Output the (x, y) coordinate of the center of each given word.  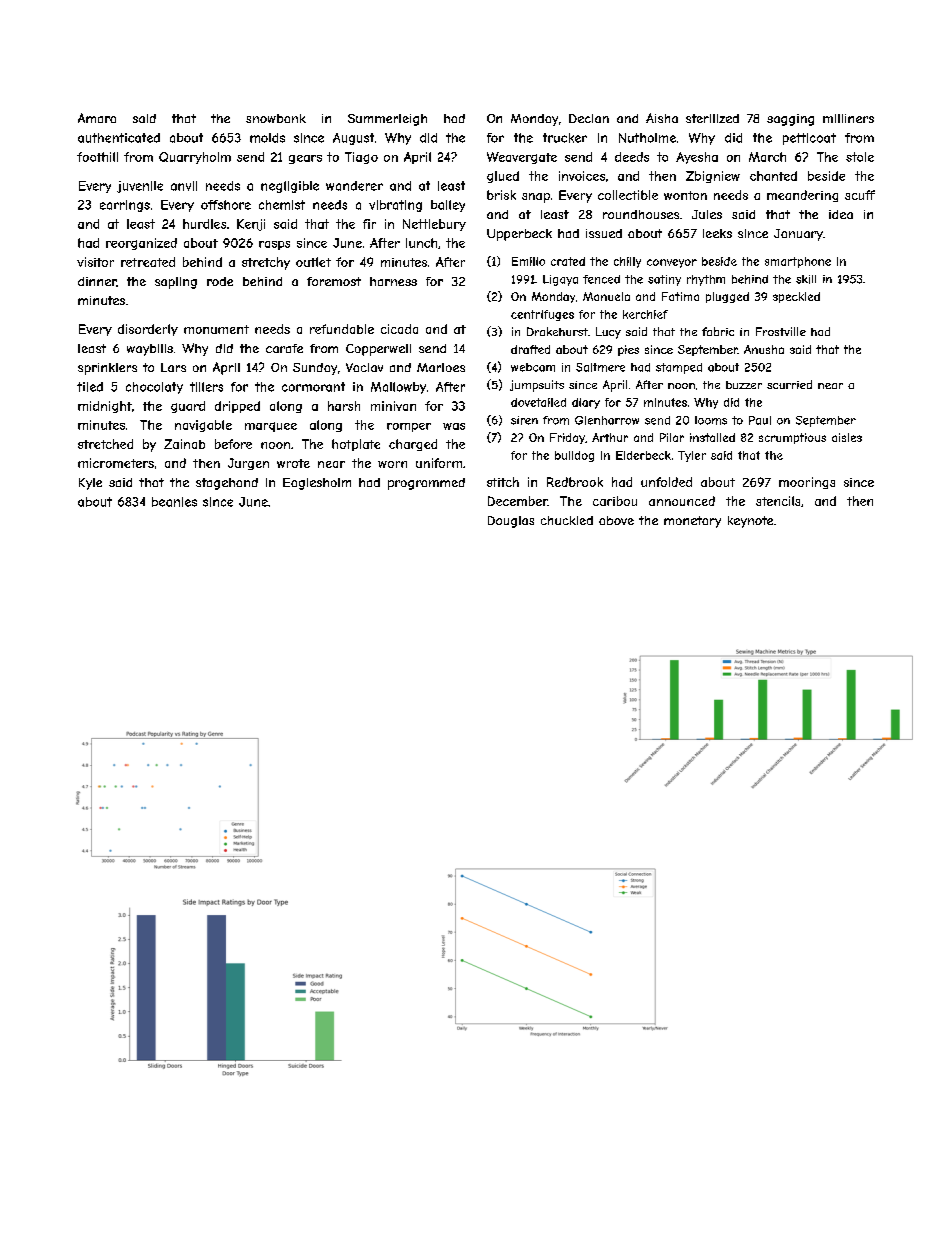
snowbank (276, 118)
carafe (284, 348)
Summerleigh (387, 120)
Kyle (90, 484)
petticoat (809, 139)
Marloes (441, 367)
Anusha (764, 349)
